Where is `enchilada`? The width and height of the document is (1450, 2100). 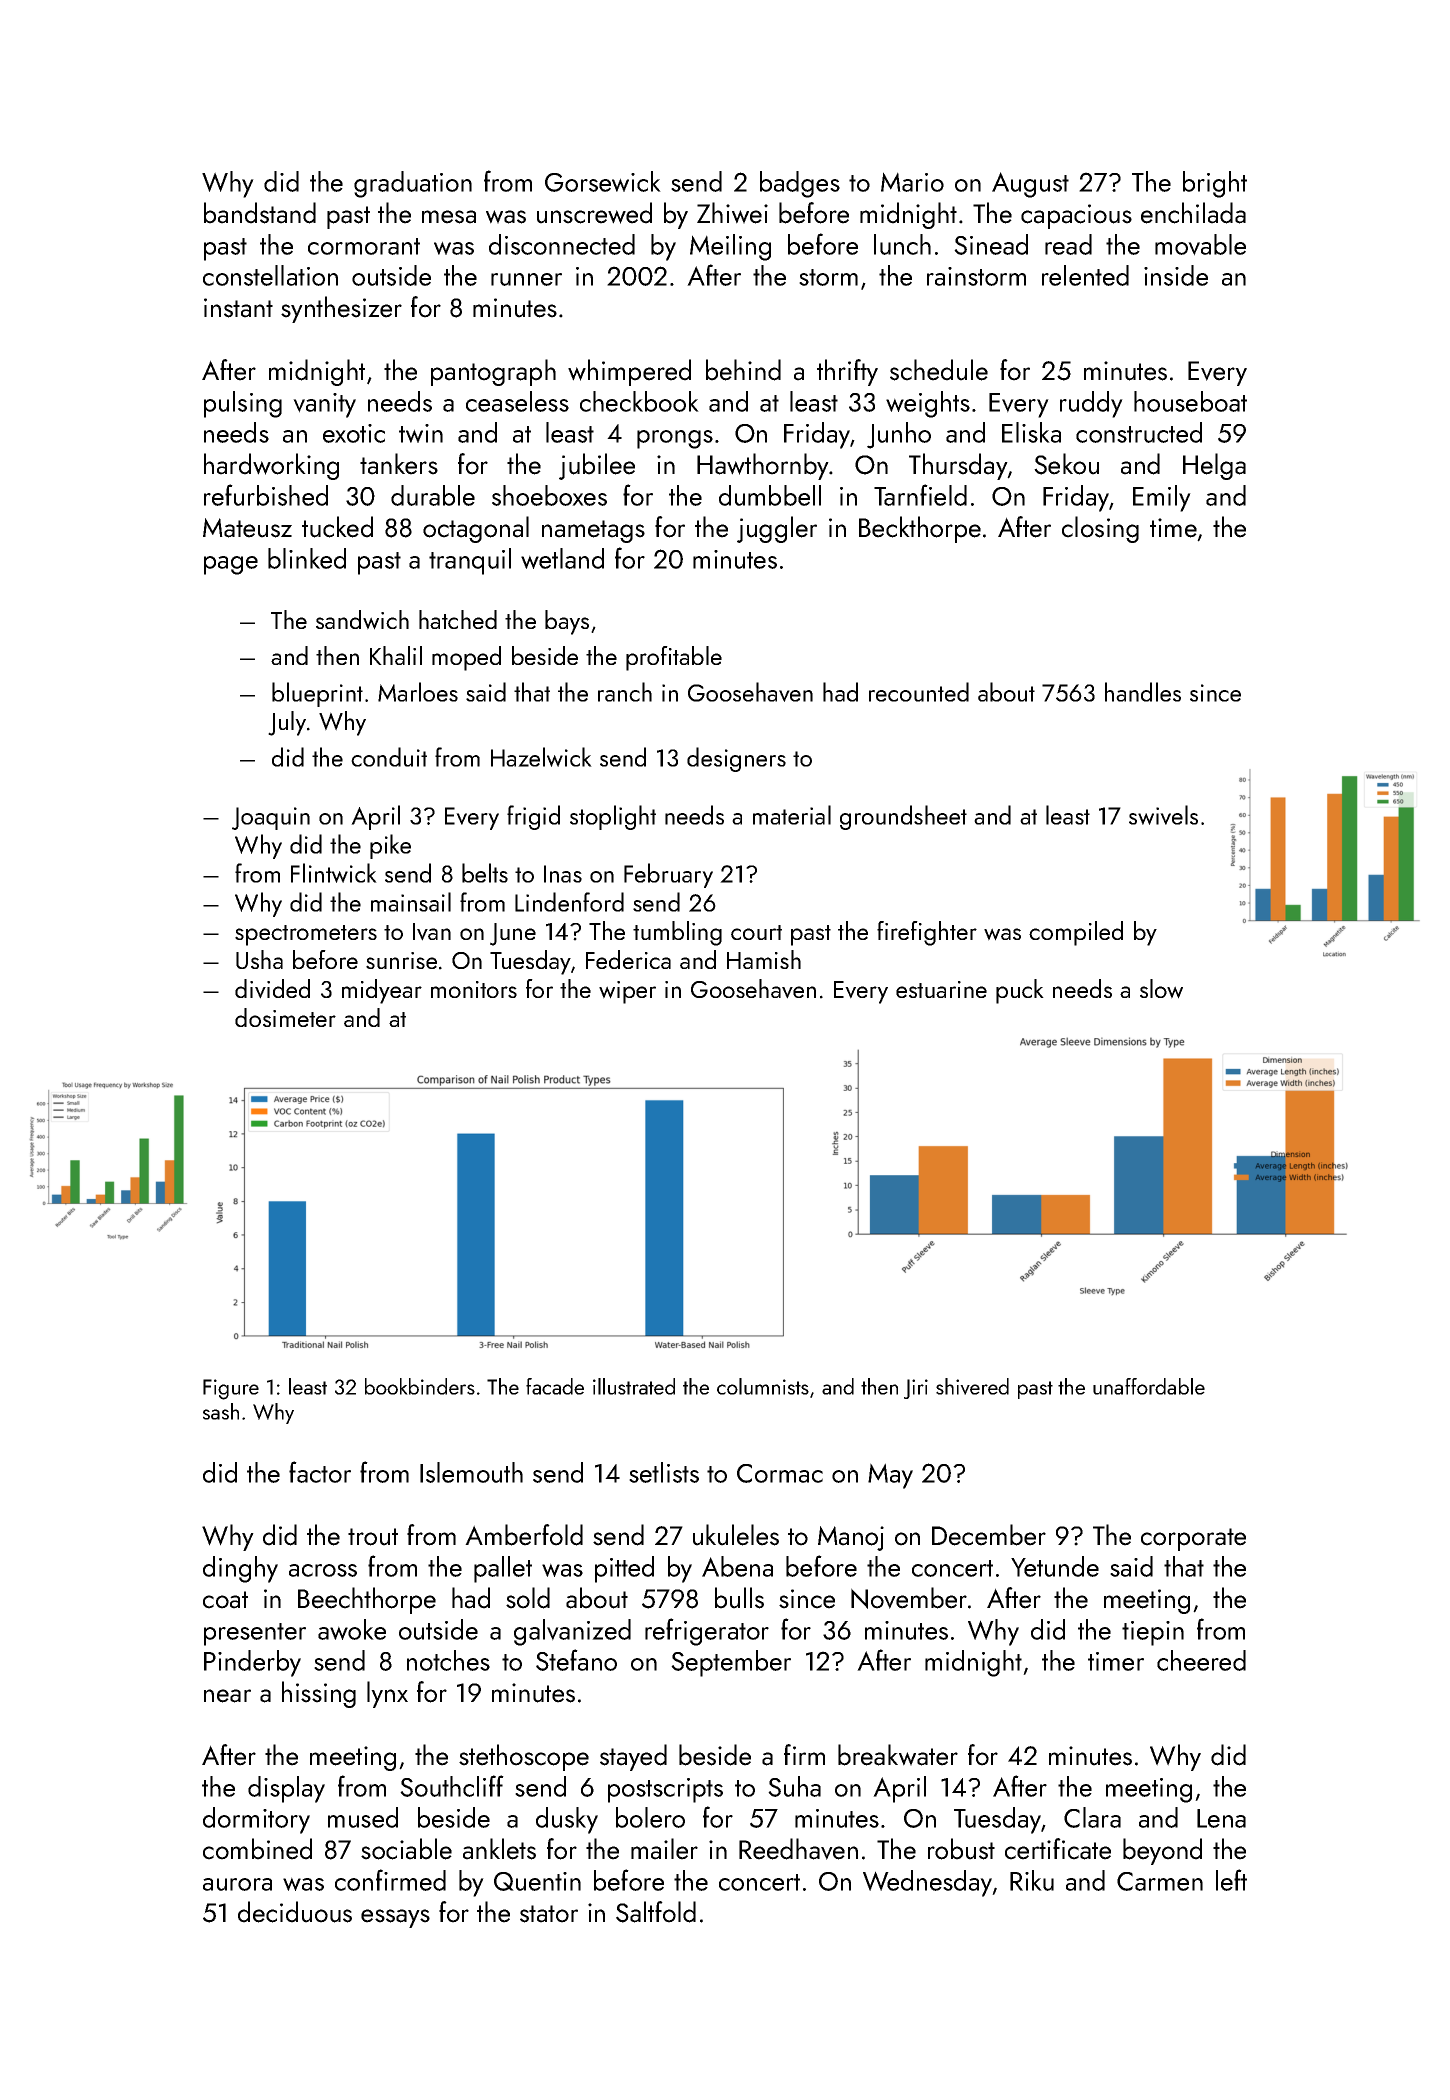
enchilada is located at coordinates (1193, 213).
